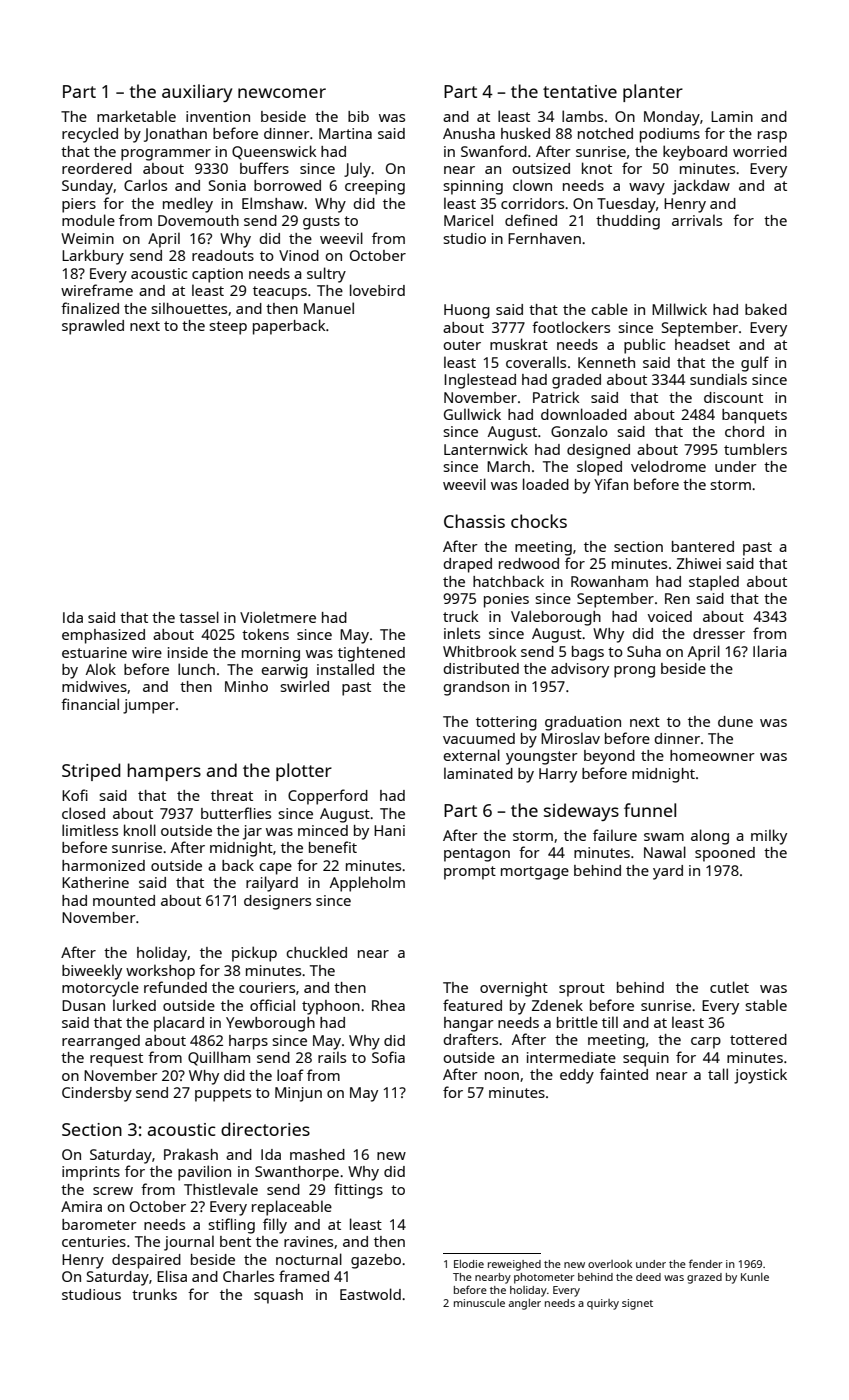  Describe the element at coordinates (610, 1022) in the screenshot. I see `till` at that location.
